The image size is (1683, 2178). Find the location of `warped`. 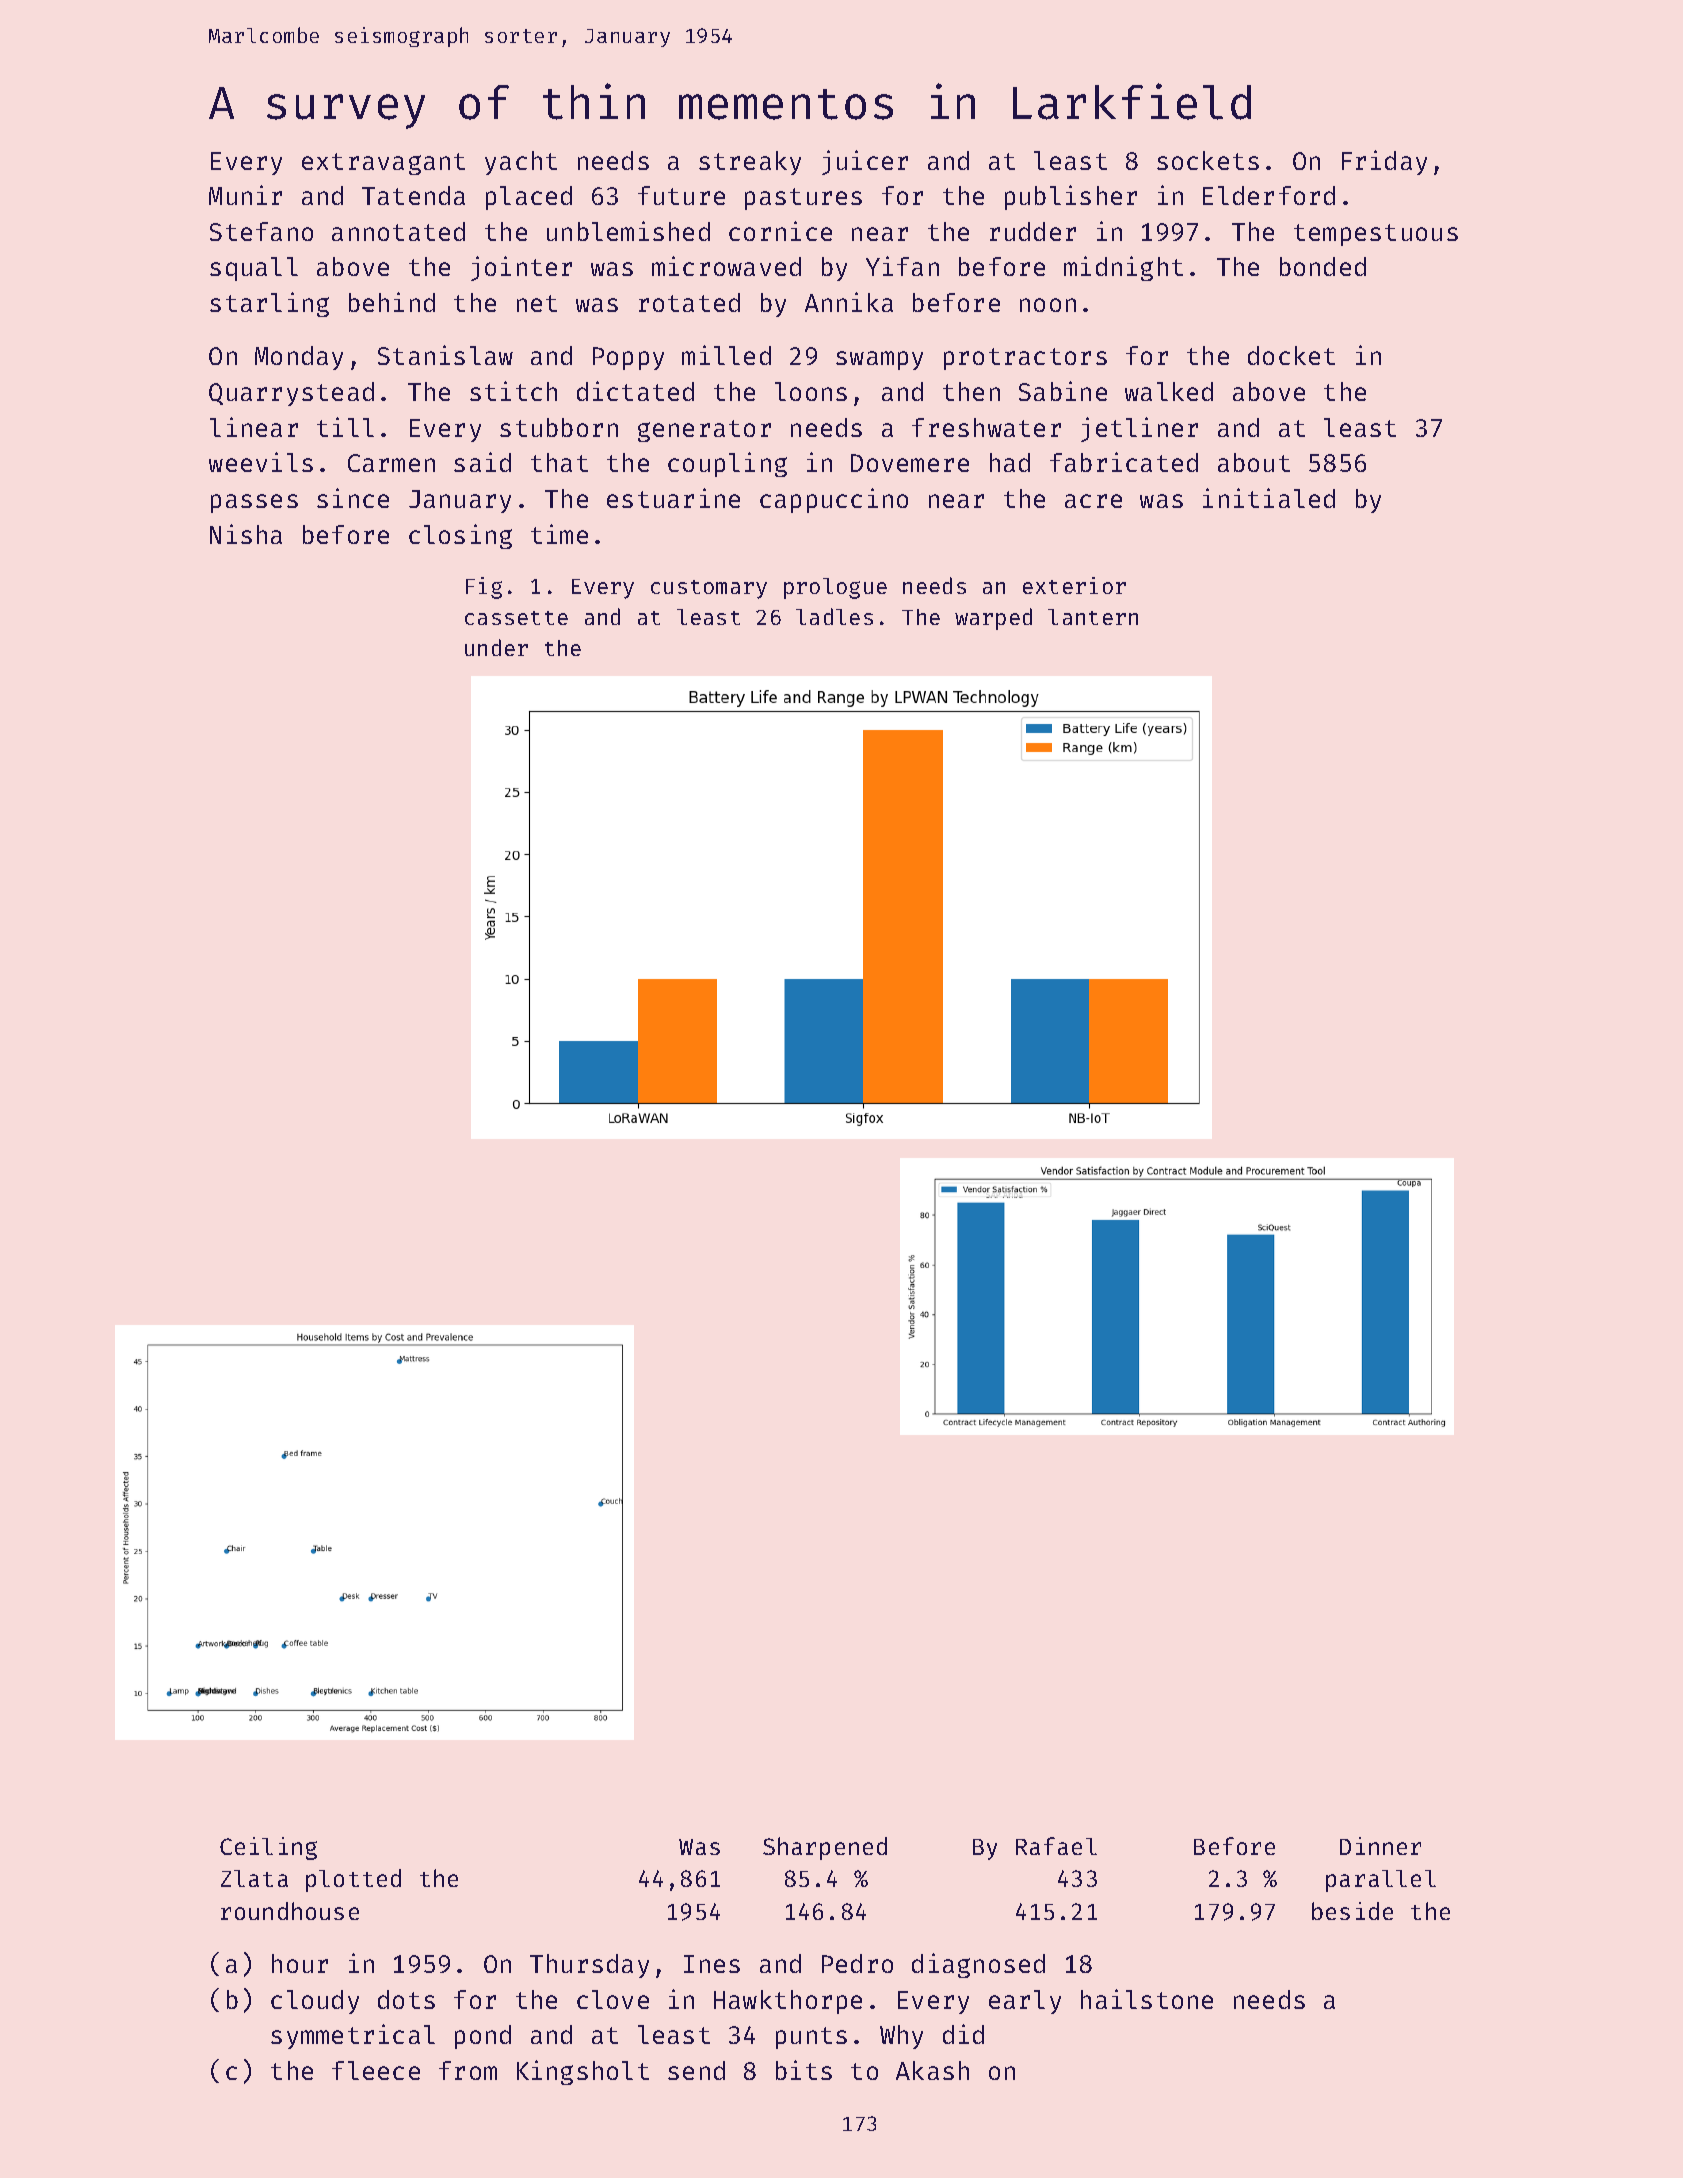

warped is located at coordinates (993, 619).
